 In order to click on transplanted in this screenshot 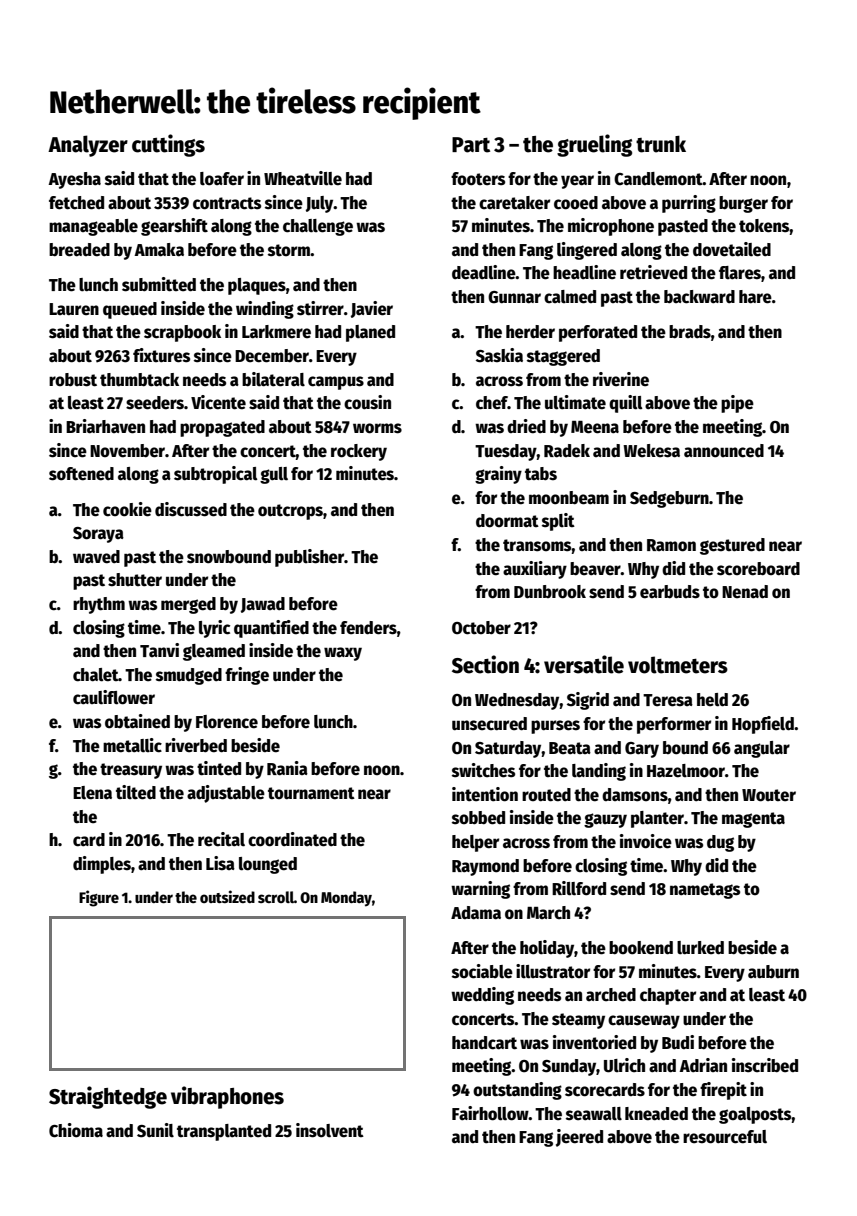, I will do `click(224, 1132)`.
